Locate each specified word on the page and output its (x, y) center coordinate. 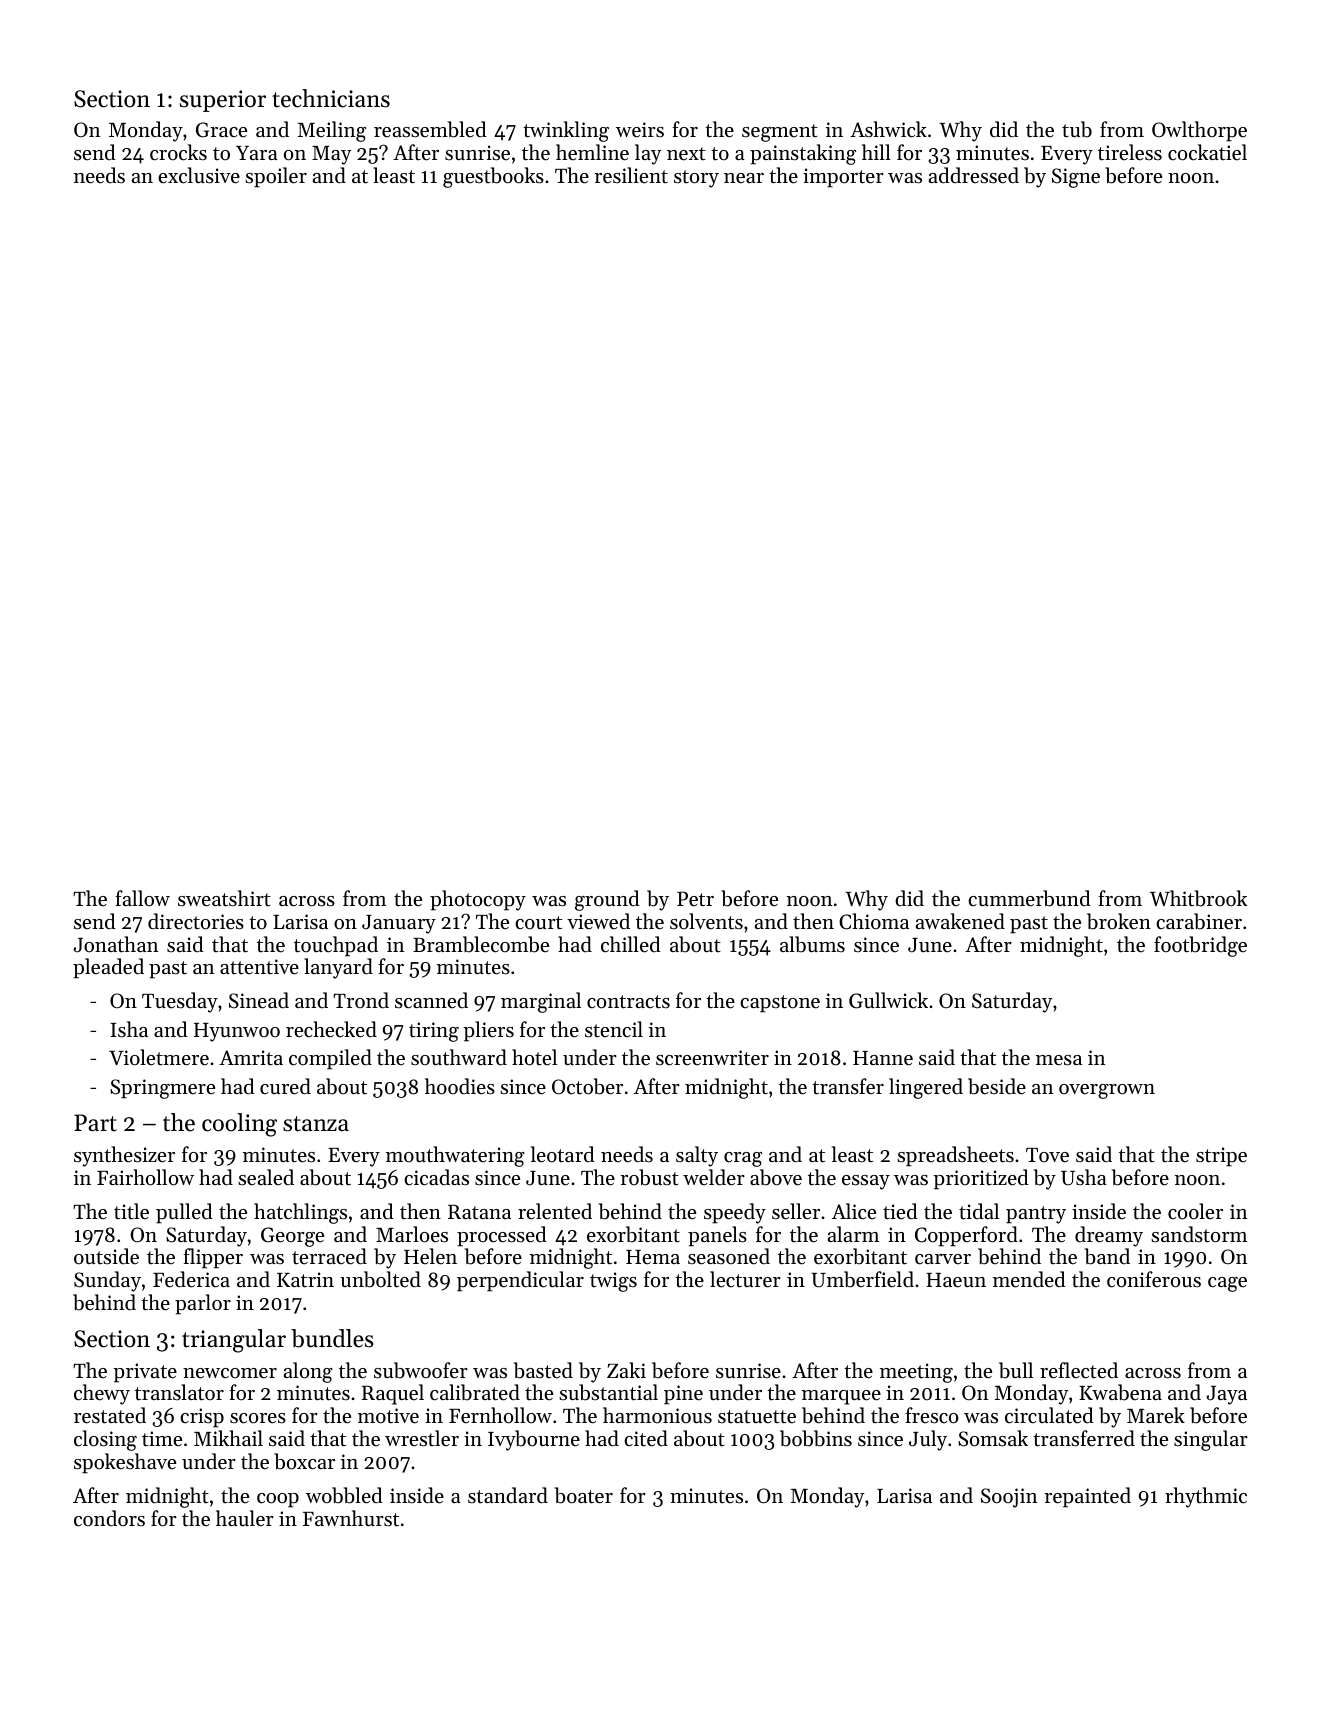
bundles (332, 1338)
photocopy (478, 900)
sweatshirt (224, 898)
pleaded (108, 968)
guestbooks (493, 177)
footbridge (1200, 946)
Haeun (956, 1280)
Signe (1076, 178)
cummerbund (1029, 898)
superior (223, 101)
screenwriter (712, 1058)
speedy (735, 1213)
